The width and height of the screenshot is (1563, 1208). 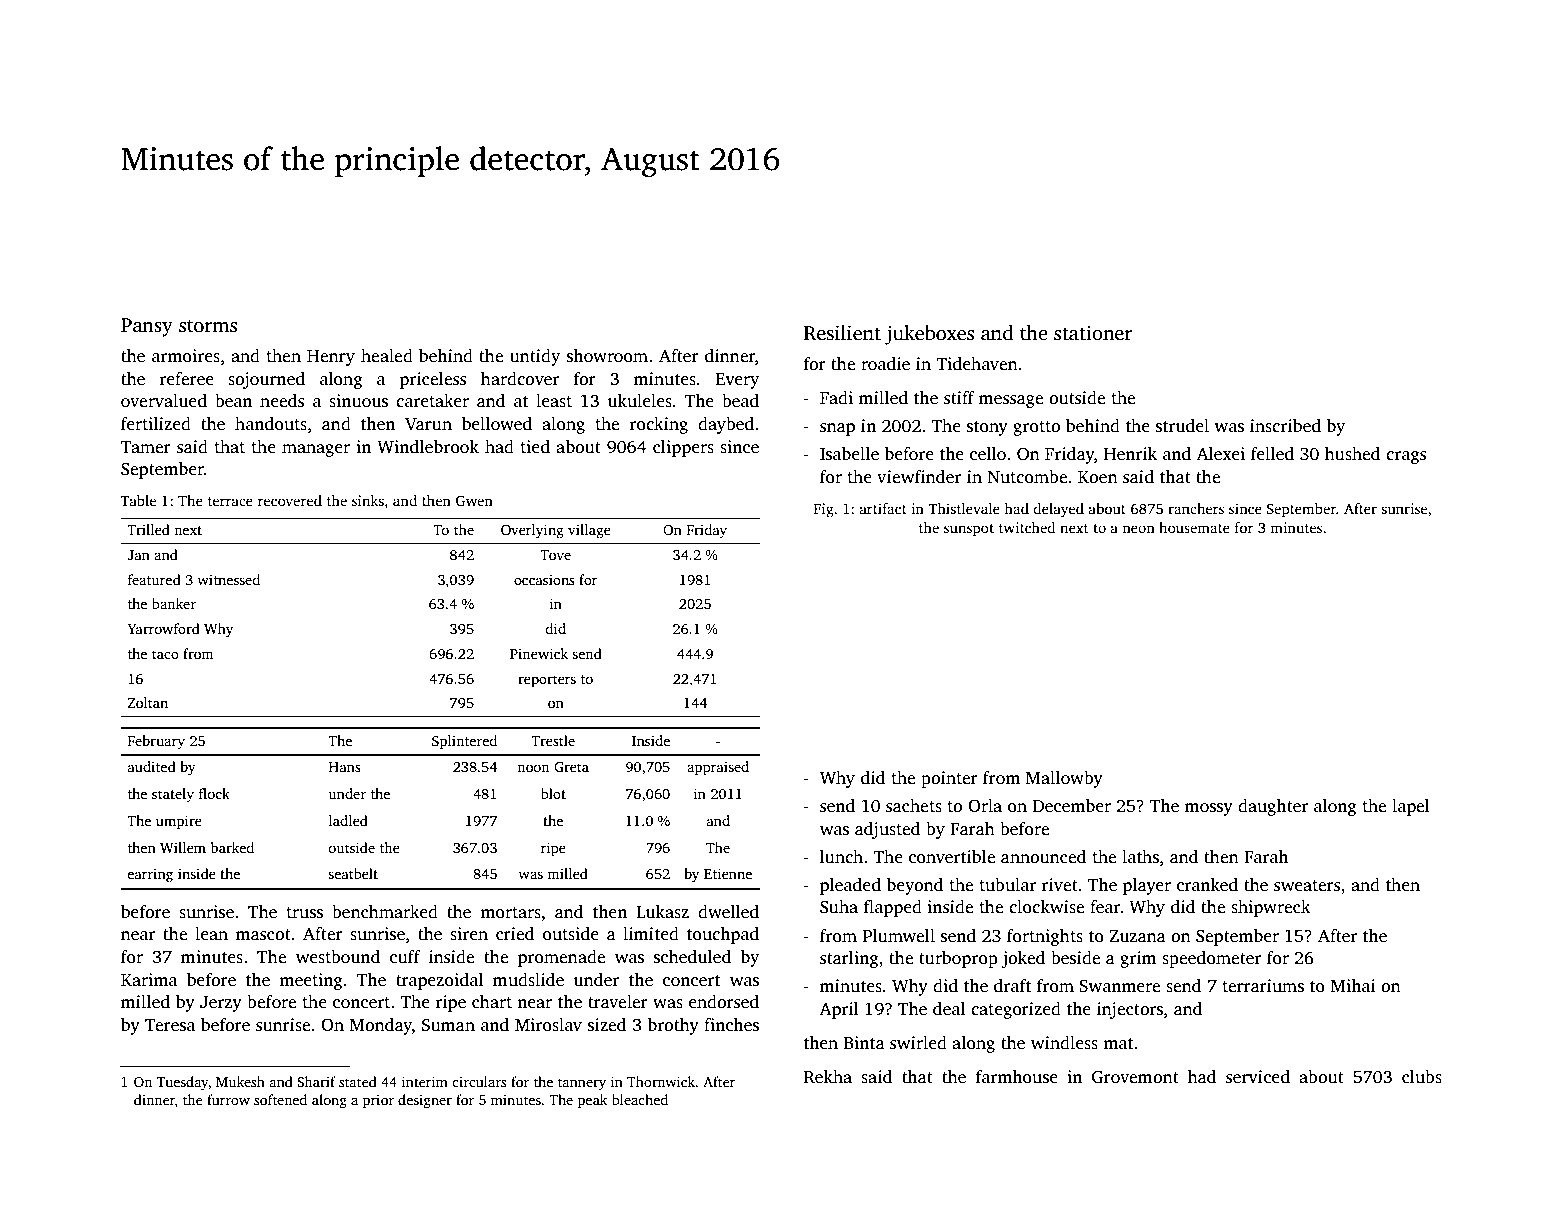 I want to click on earring, so click(x=150, y=875).
